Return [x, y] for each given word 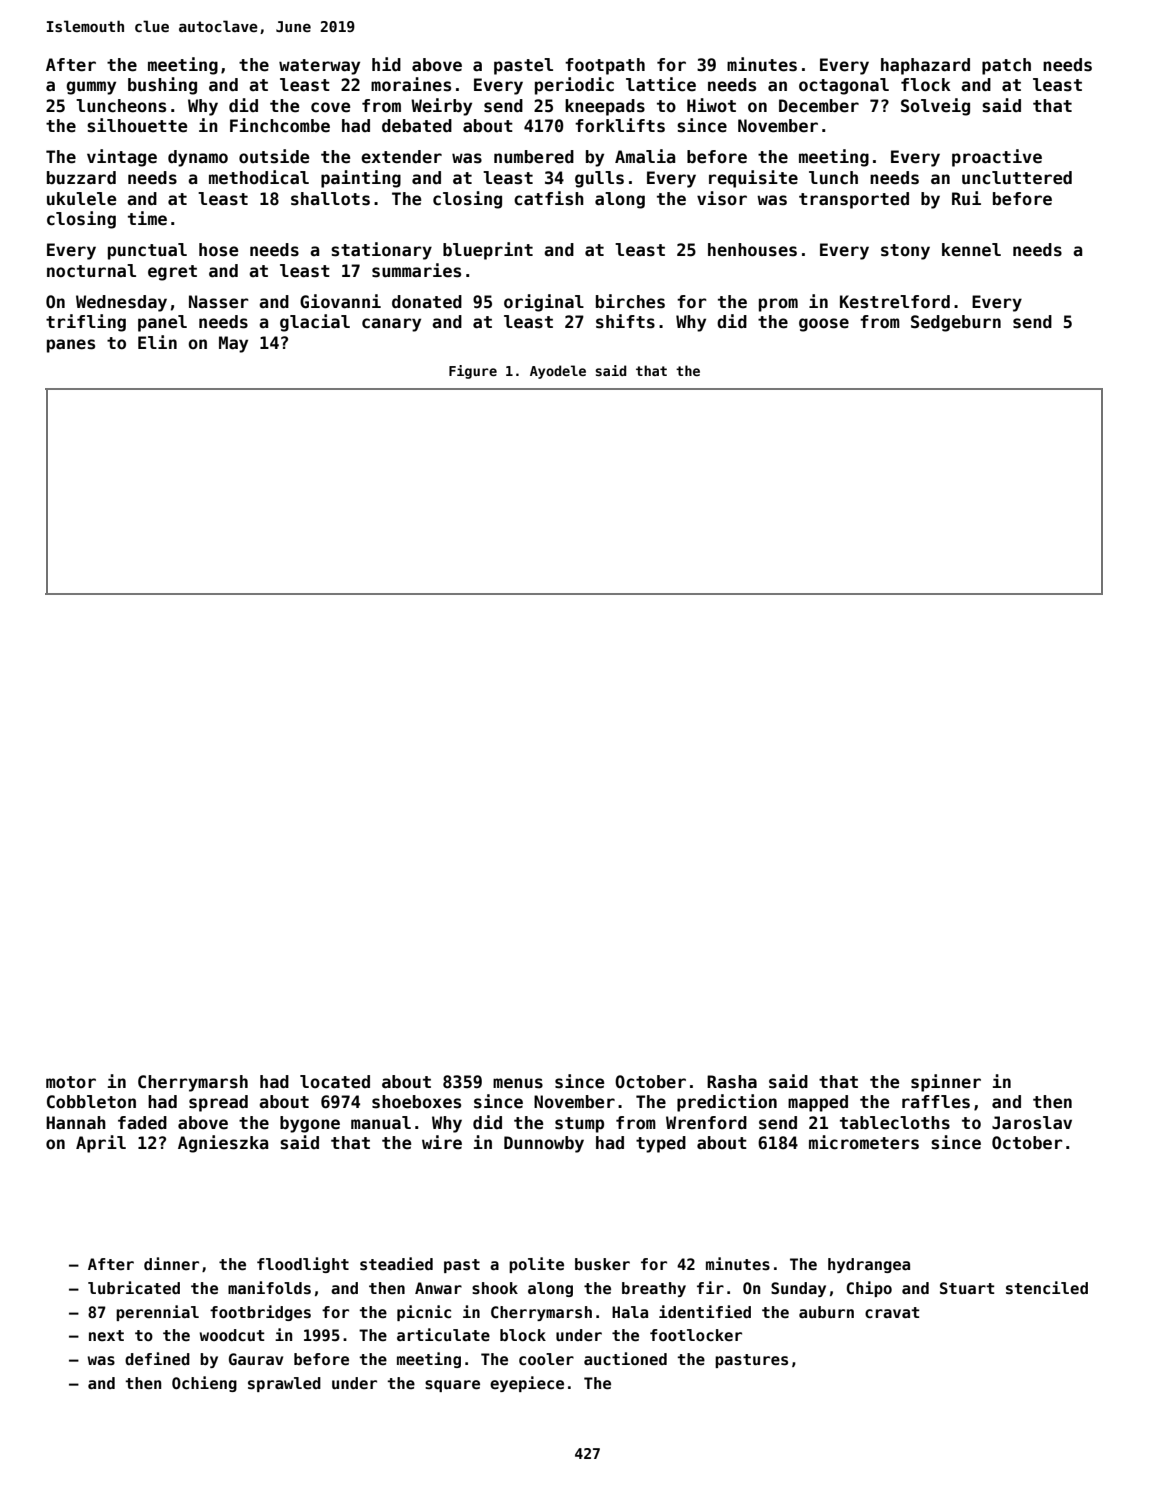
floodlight [303, 1265]
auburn [826, 1312]
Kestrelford [895, 302]
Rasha [732, 1082]
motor [71, 1082]
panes [71, 346]
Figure [473, 372]
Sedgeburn [956, 323]
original [544, 303]
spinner [946, 1083]
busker [602, 1264]
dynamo [198, 158]
